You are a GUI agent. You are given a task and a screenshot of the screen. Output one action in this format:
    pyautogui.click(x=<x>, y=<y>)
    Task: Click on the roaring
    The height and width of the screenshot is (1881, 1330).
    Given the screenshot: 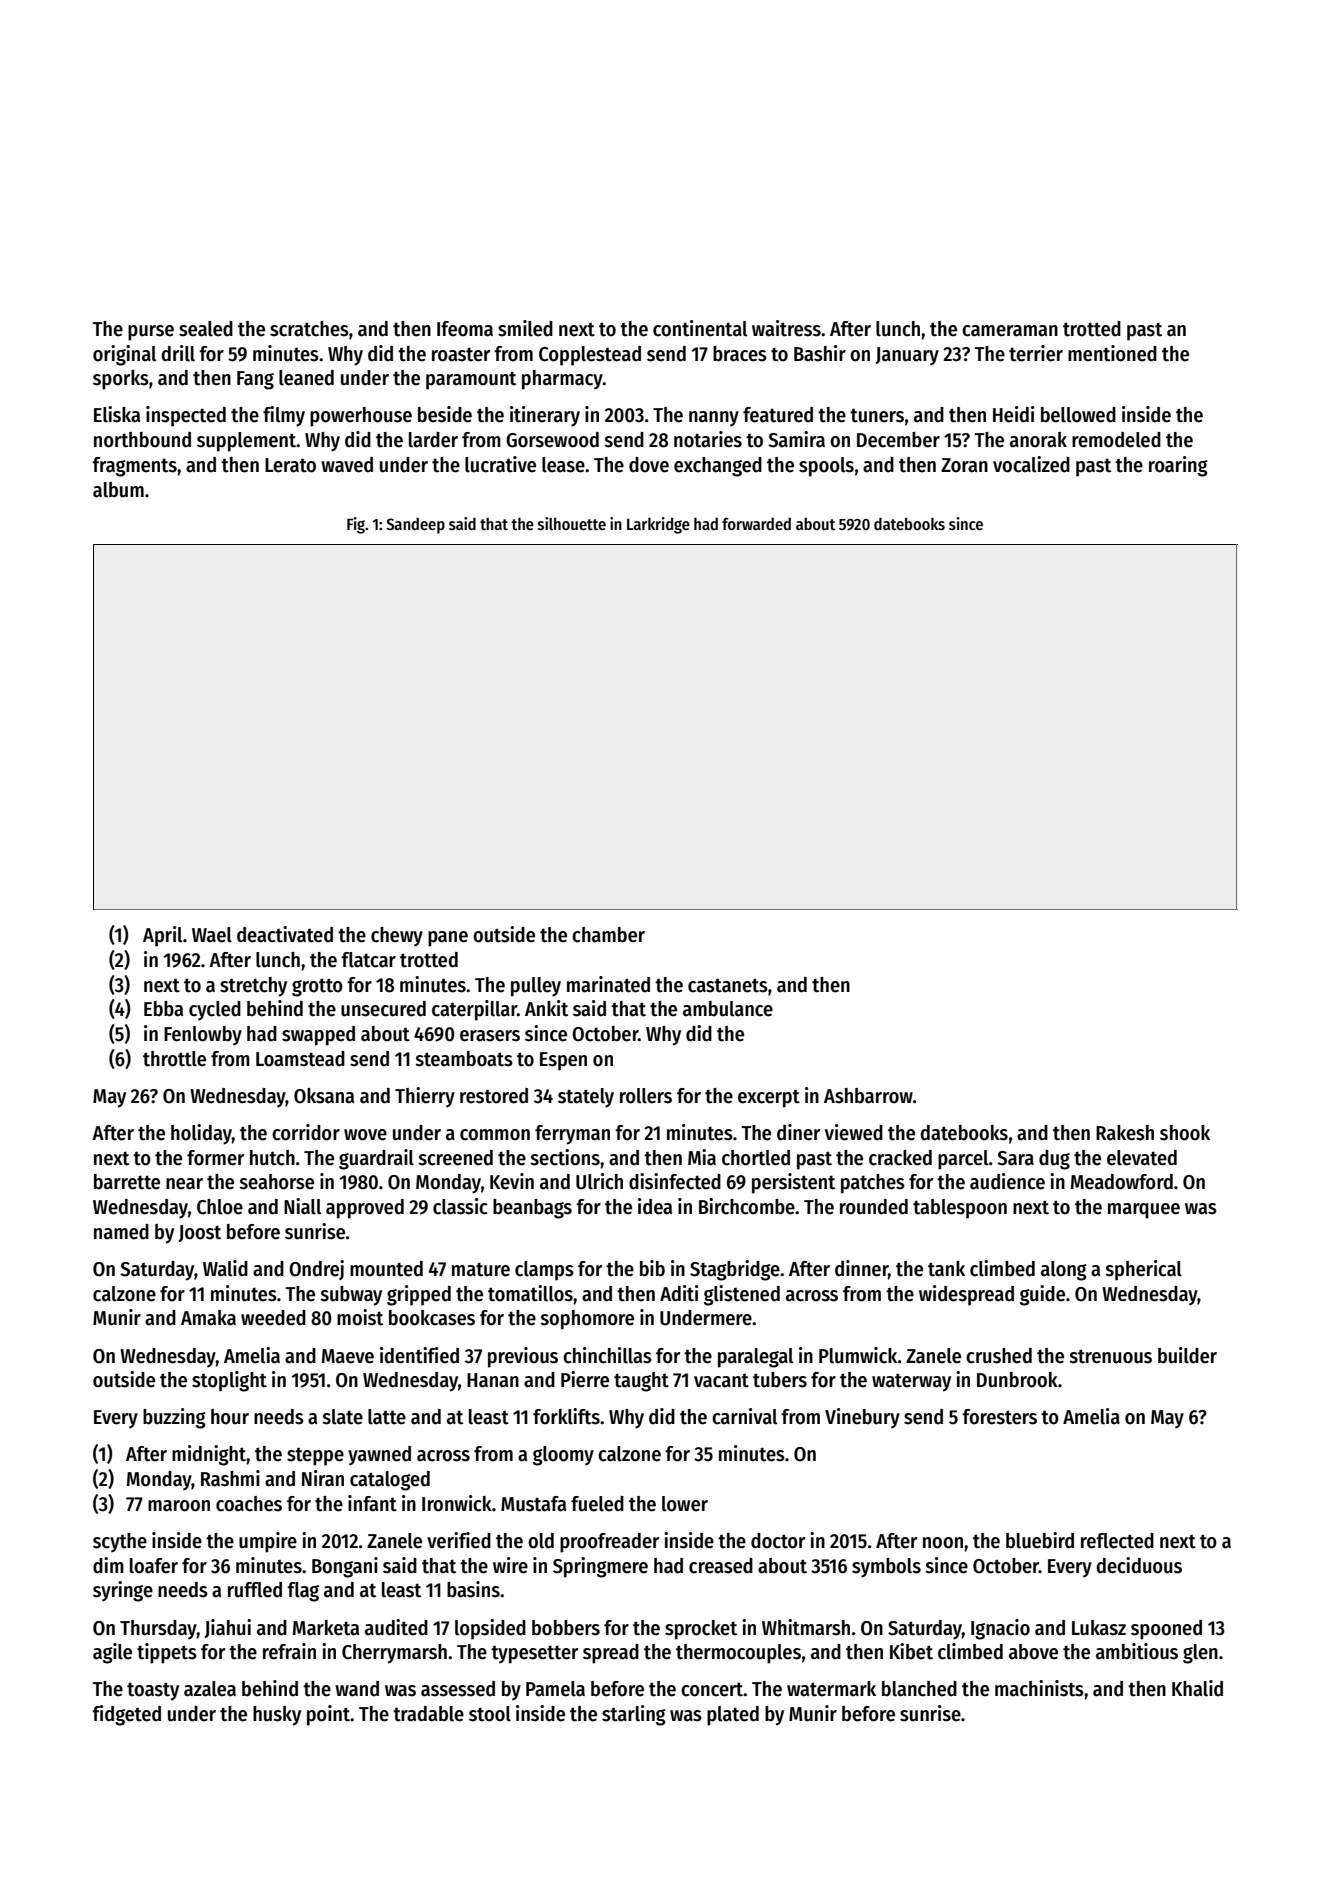 What is the action you would take?
    pyautogui.click(x=1178, y=466)
